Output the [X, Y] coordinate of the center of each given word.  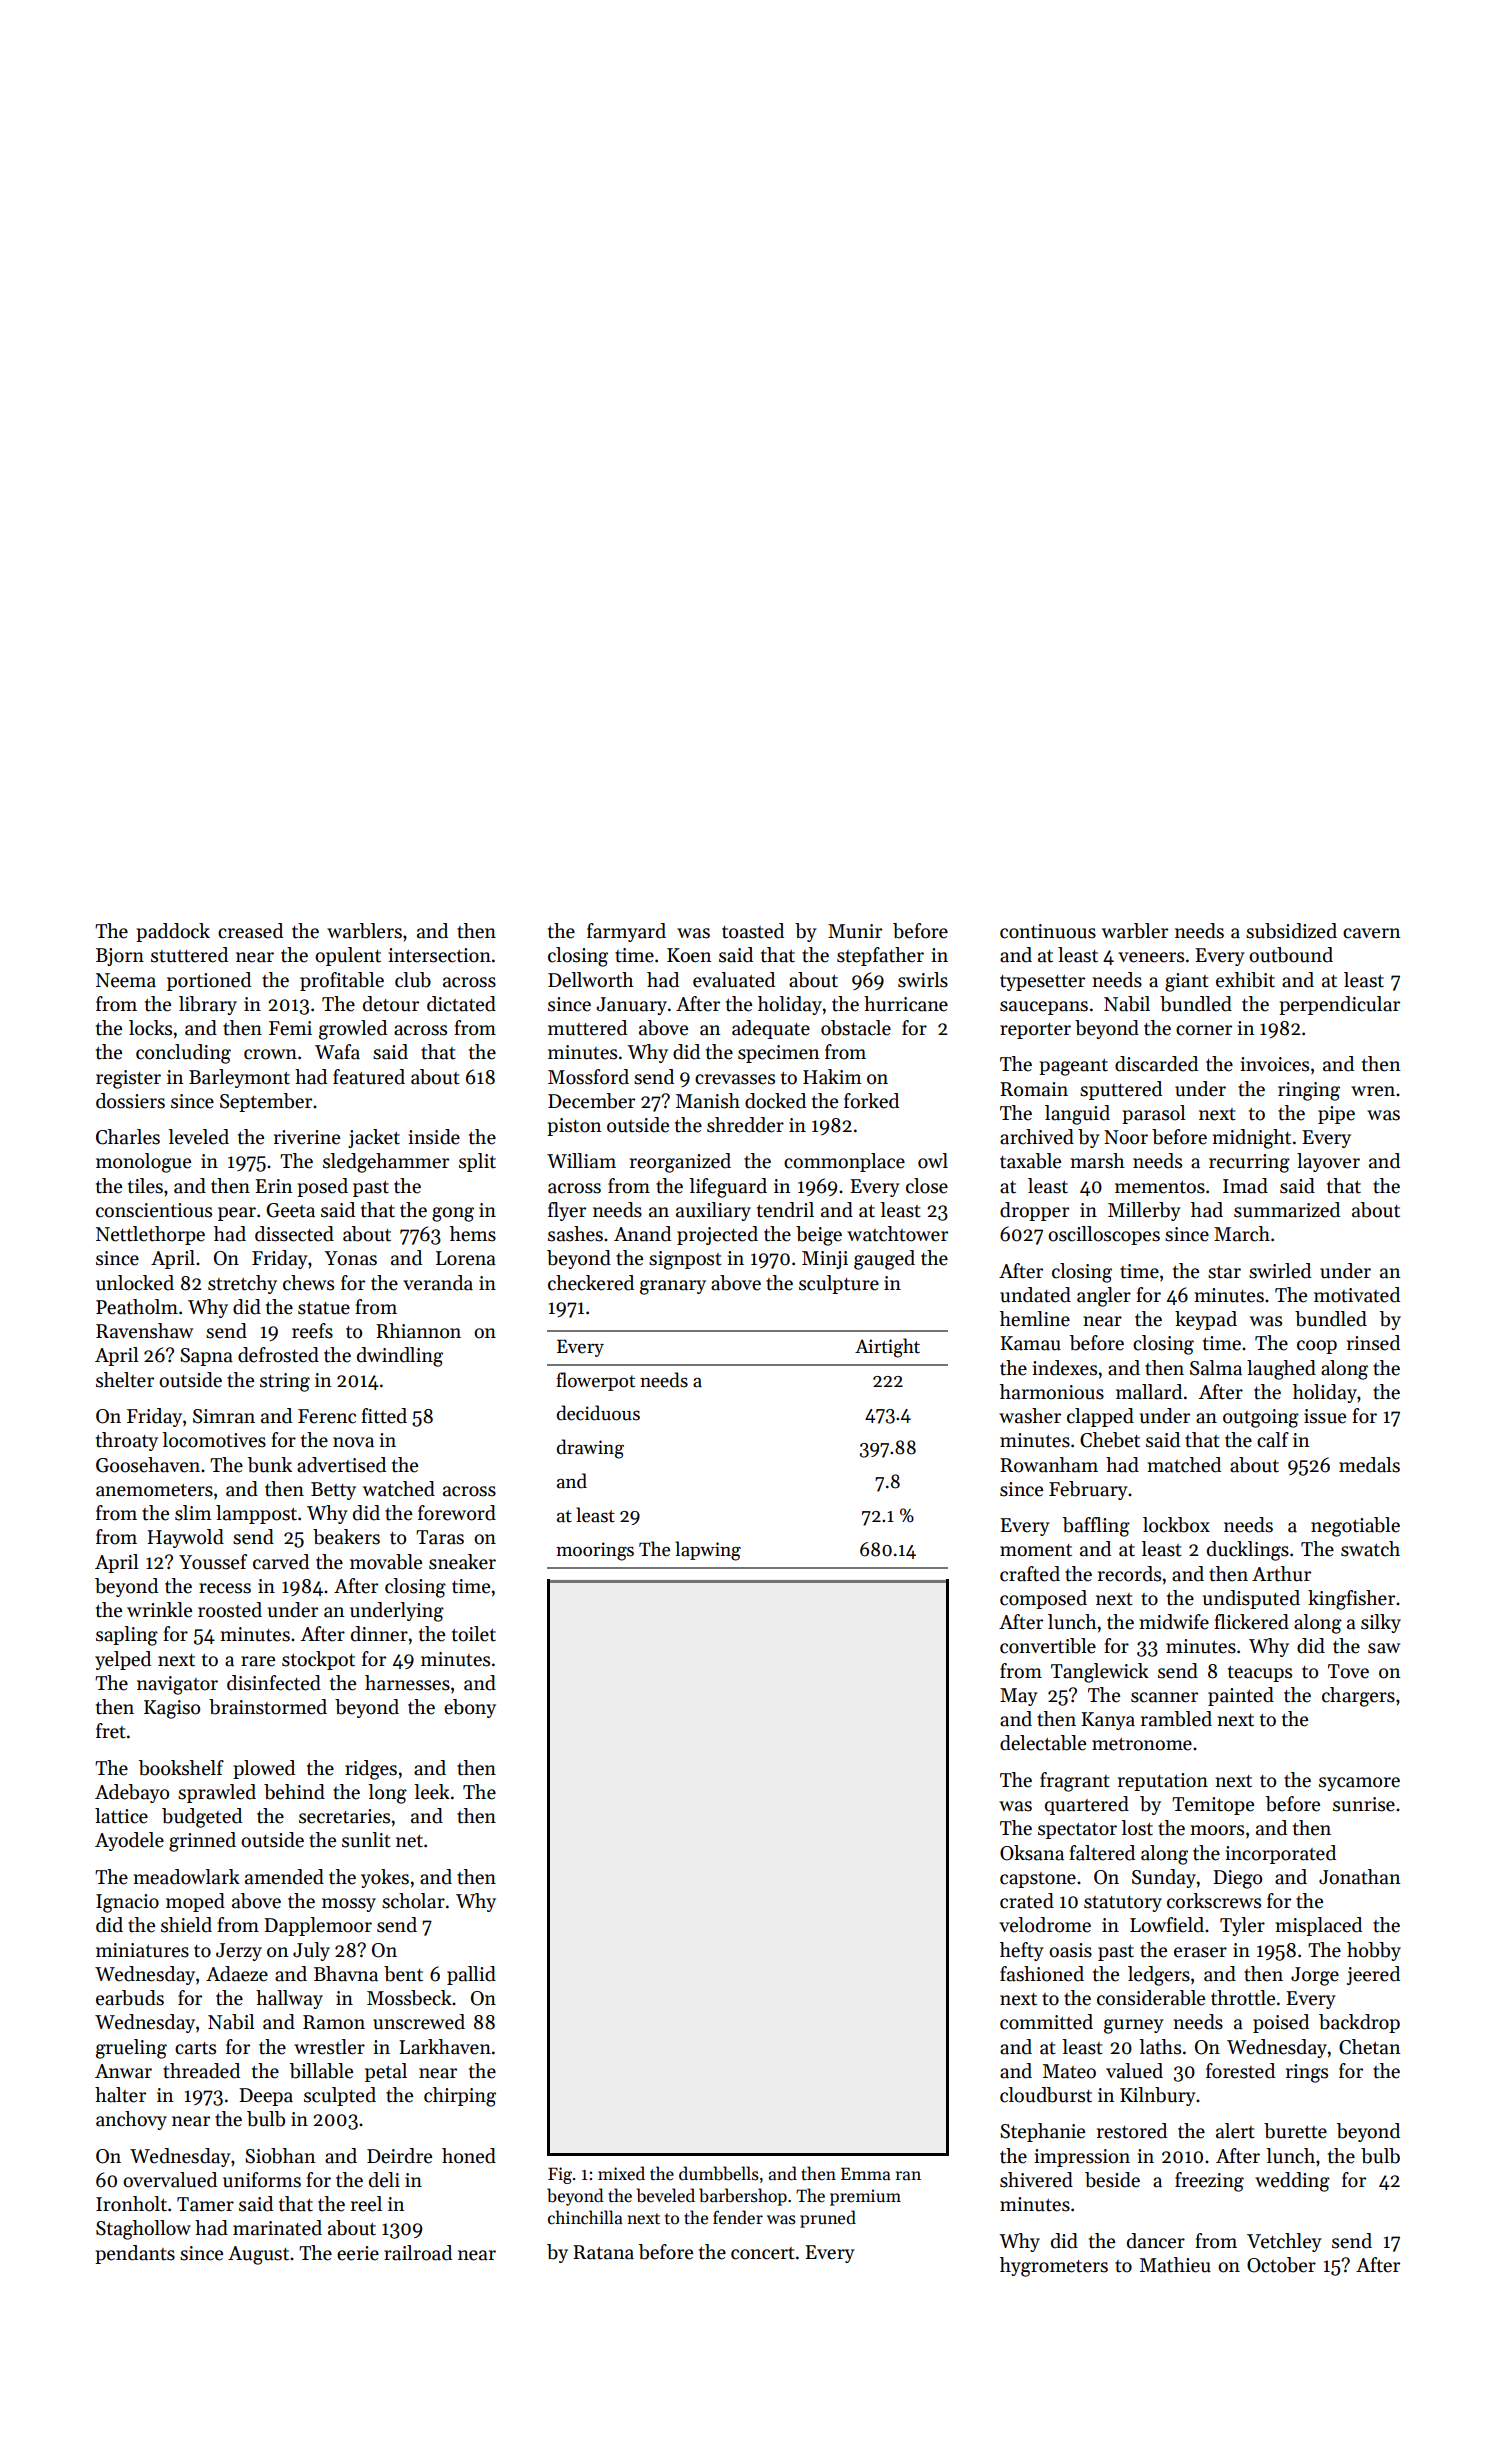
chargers [1358, 1697]
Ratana [603, 2252]
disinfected [274, 1683]
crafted [1030, 1574]
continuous [1048, 931]
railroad [418, 2253]
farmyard [626, 932]
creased [250, 931]
